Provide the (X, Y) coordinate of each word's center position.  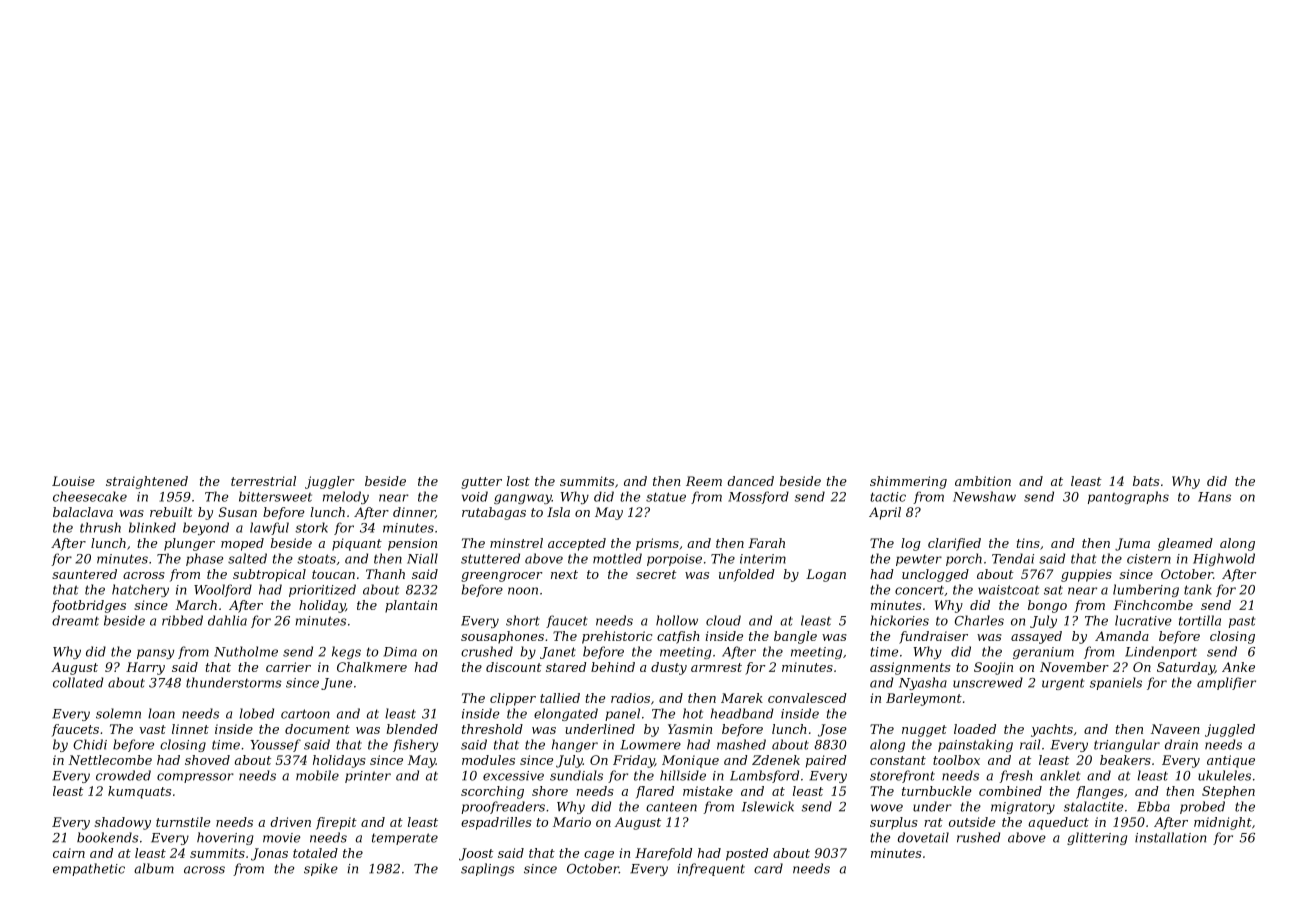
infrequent (711, 869)
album (154, 868)
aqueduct (1058, 823)
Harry (145, 668)
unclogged (935, 575)
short (523, 620)
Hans (1214, 497)
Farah (766, 543)
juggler (330, 482)
